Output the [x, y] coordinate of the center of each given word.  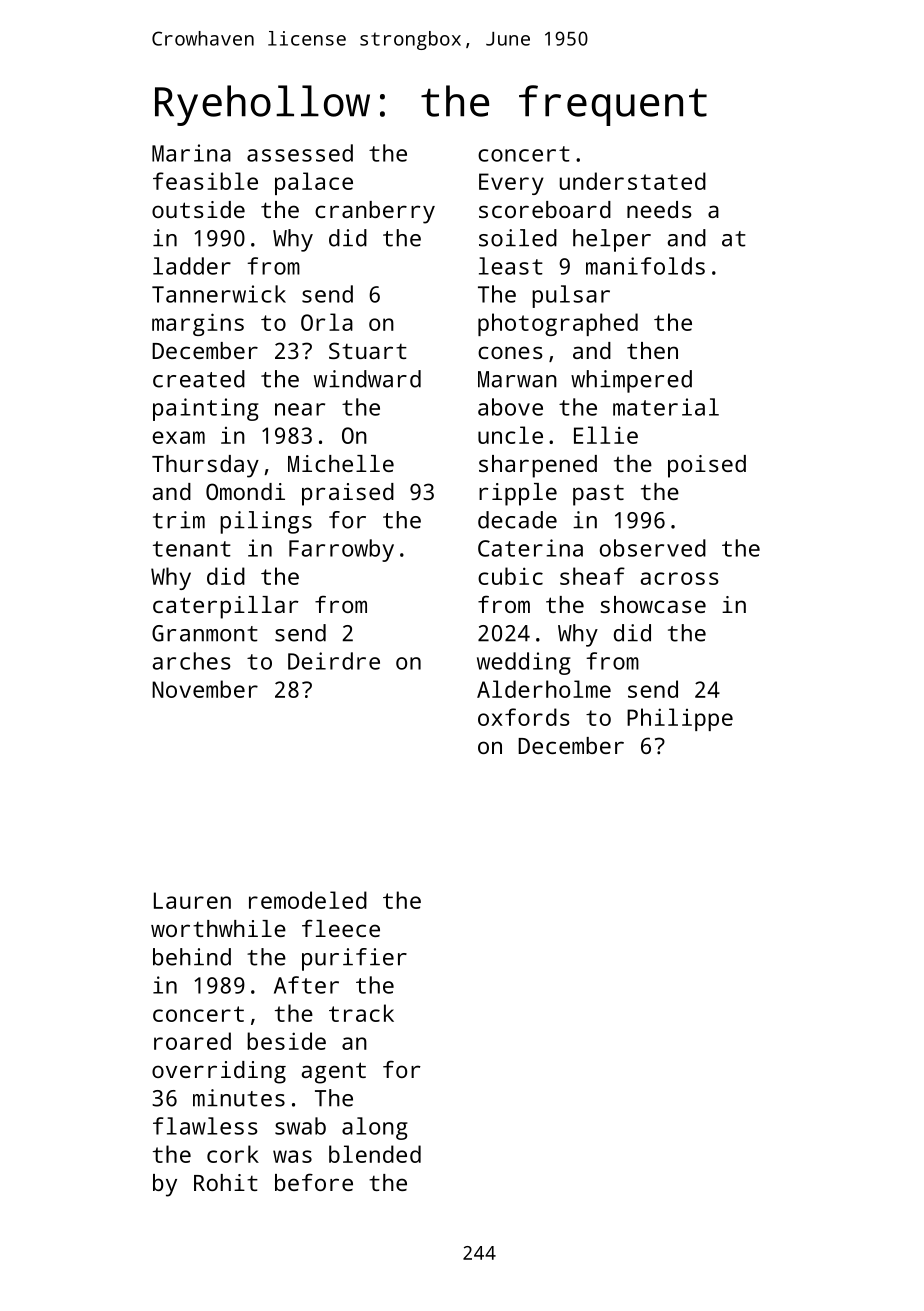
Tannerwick [219, 294]
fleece [341, 928]
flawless [205, 1126]
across [680, 578]
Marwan [517, 379]
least [511, 266]
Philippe [680, 719]
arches [192, 661]
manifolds [645, 266]
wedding [524, 663]
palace [314, 183]
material [666, 407]
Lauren [192, 900]
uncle [510, 435]
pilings [266, 522]
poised [707, 466]
